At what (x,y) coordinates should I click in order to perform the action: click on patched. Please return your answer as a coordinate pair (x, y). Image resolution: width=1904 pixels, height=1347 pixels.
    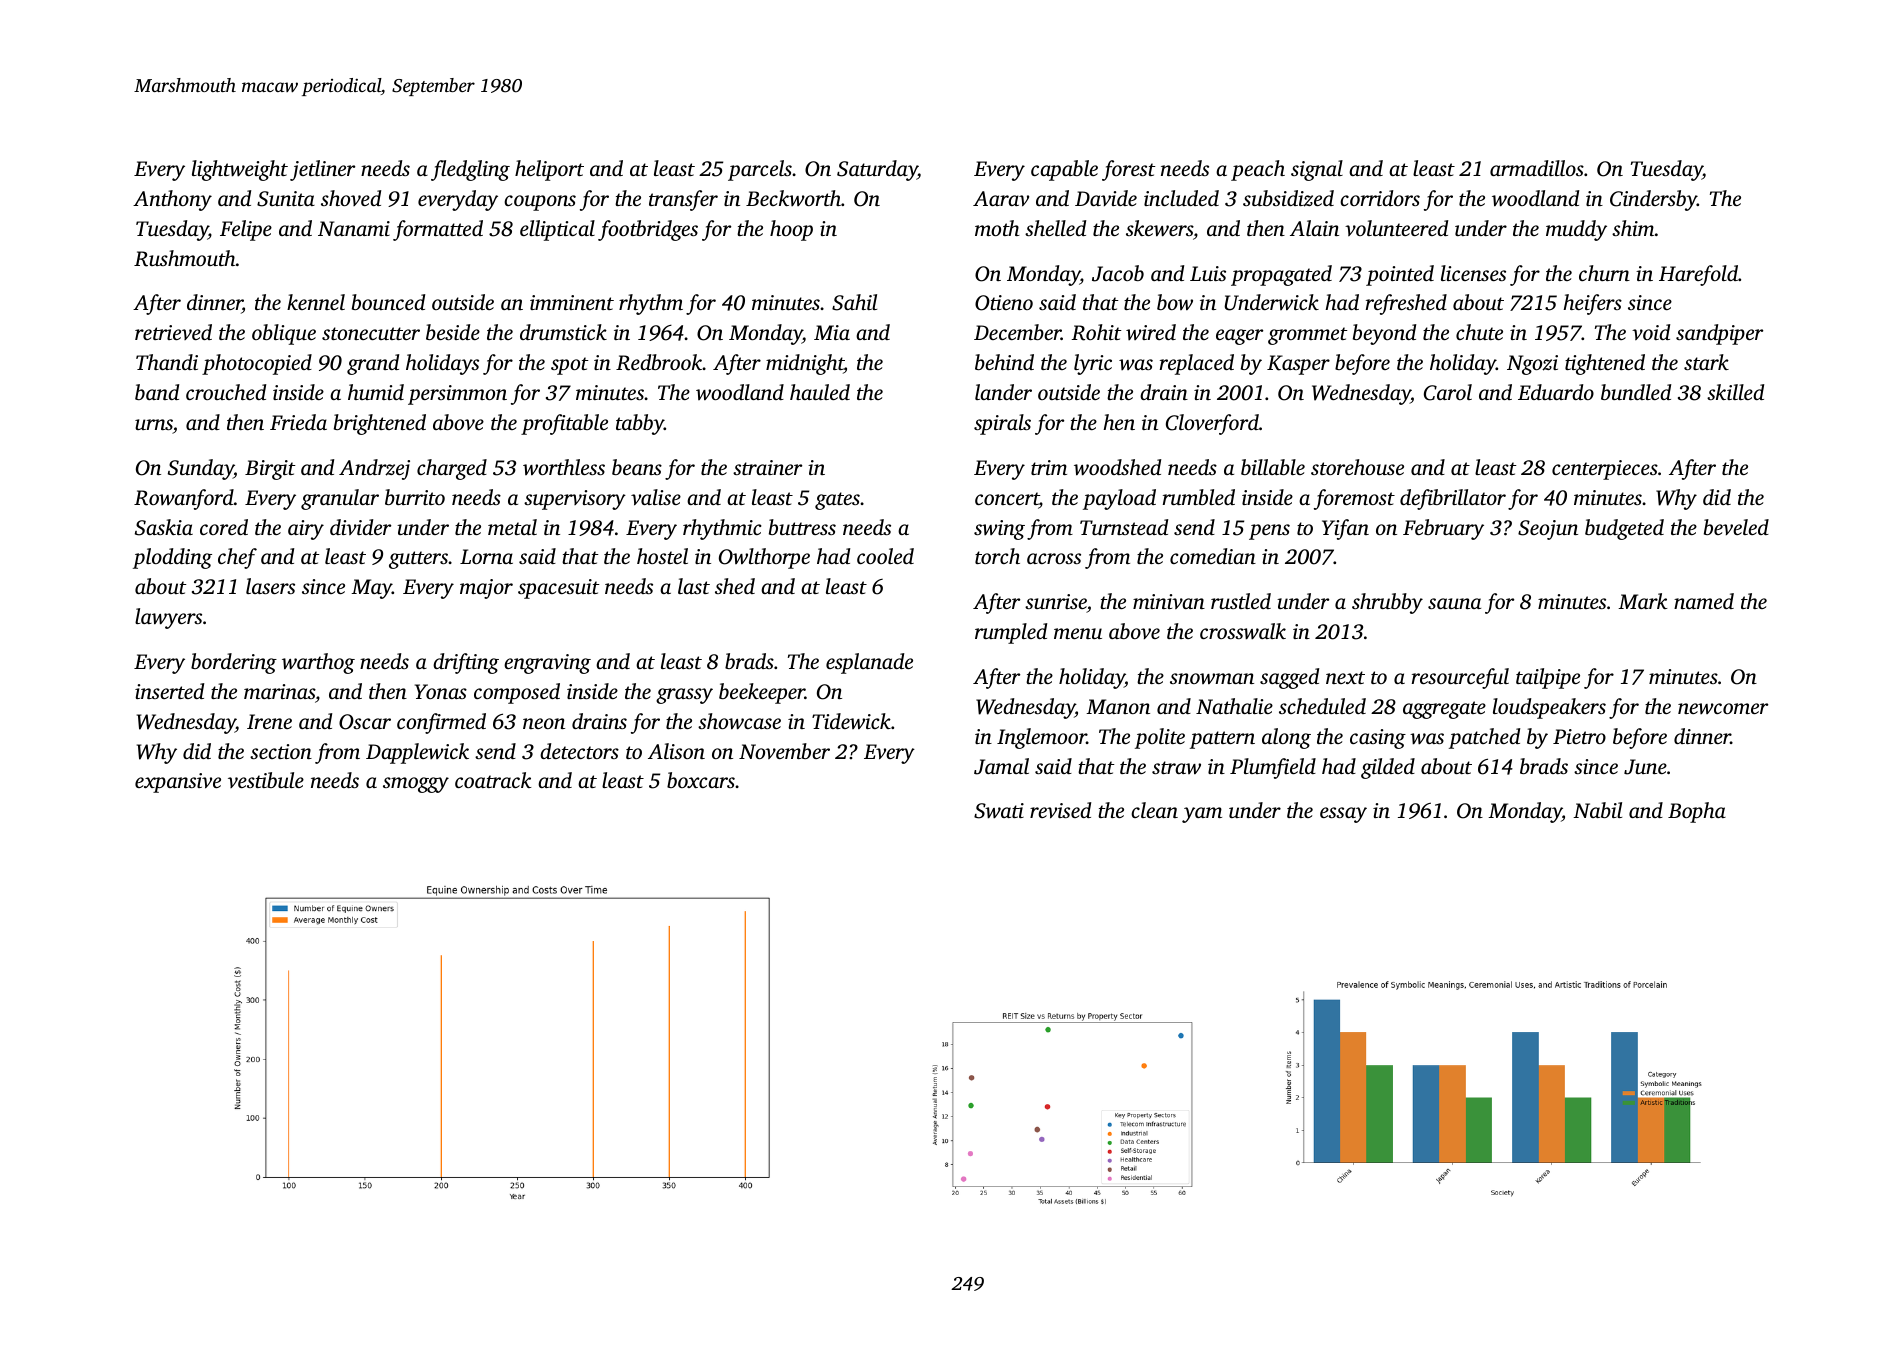
    Looking at the image, I should click on (1484, 738).
